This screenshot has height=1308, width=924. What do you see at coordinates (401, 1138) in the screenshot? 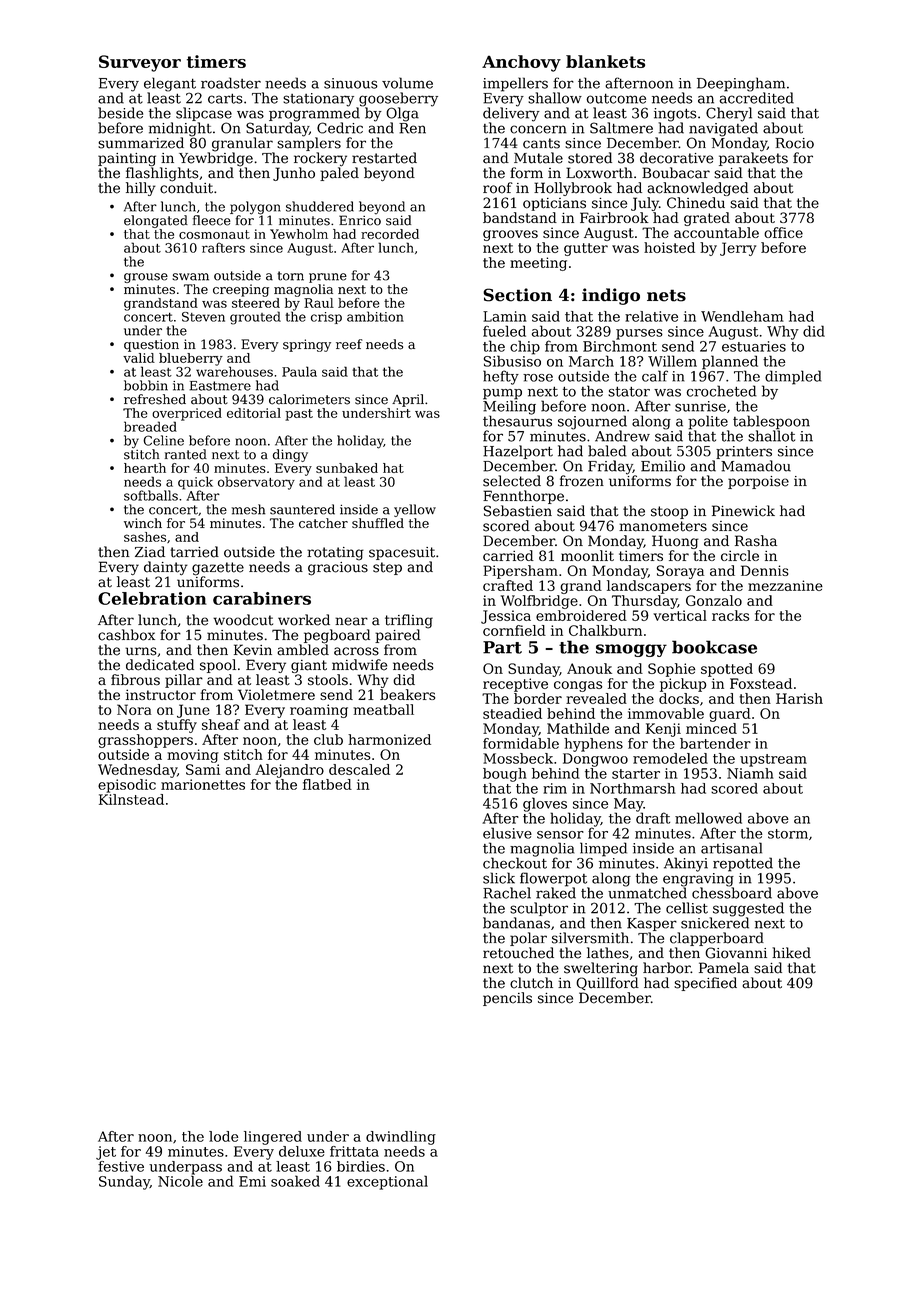
I see `dwindling` at bounding box center [401, 1138].
